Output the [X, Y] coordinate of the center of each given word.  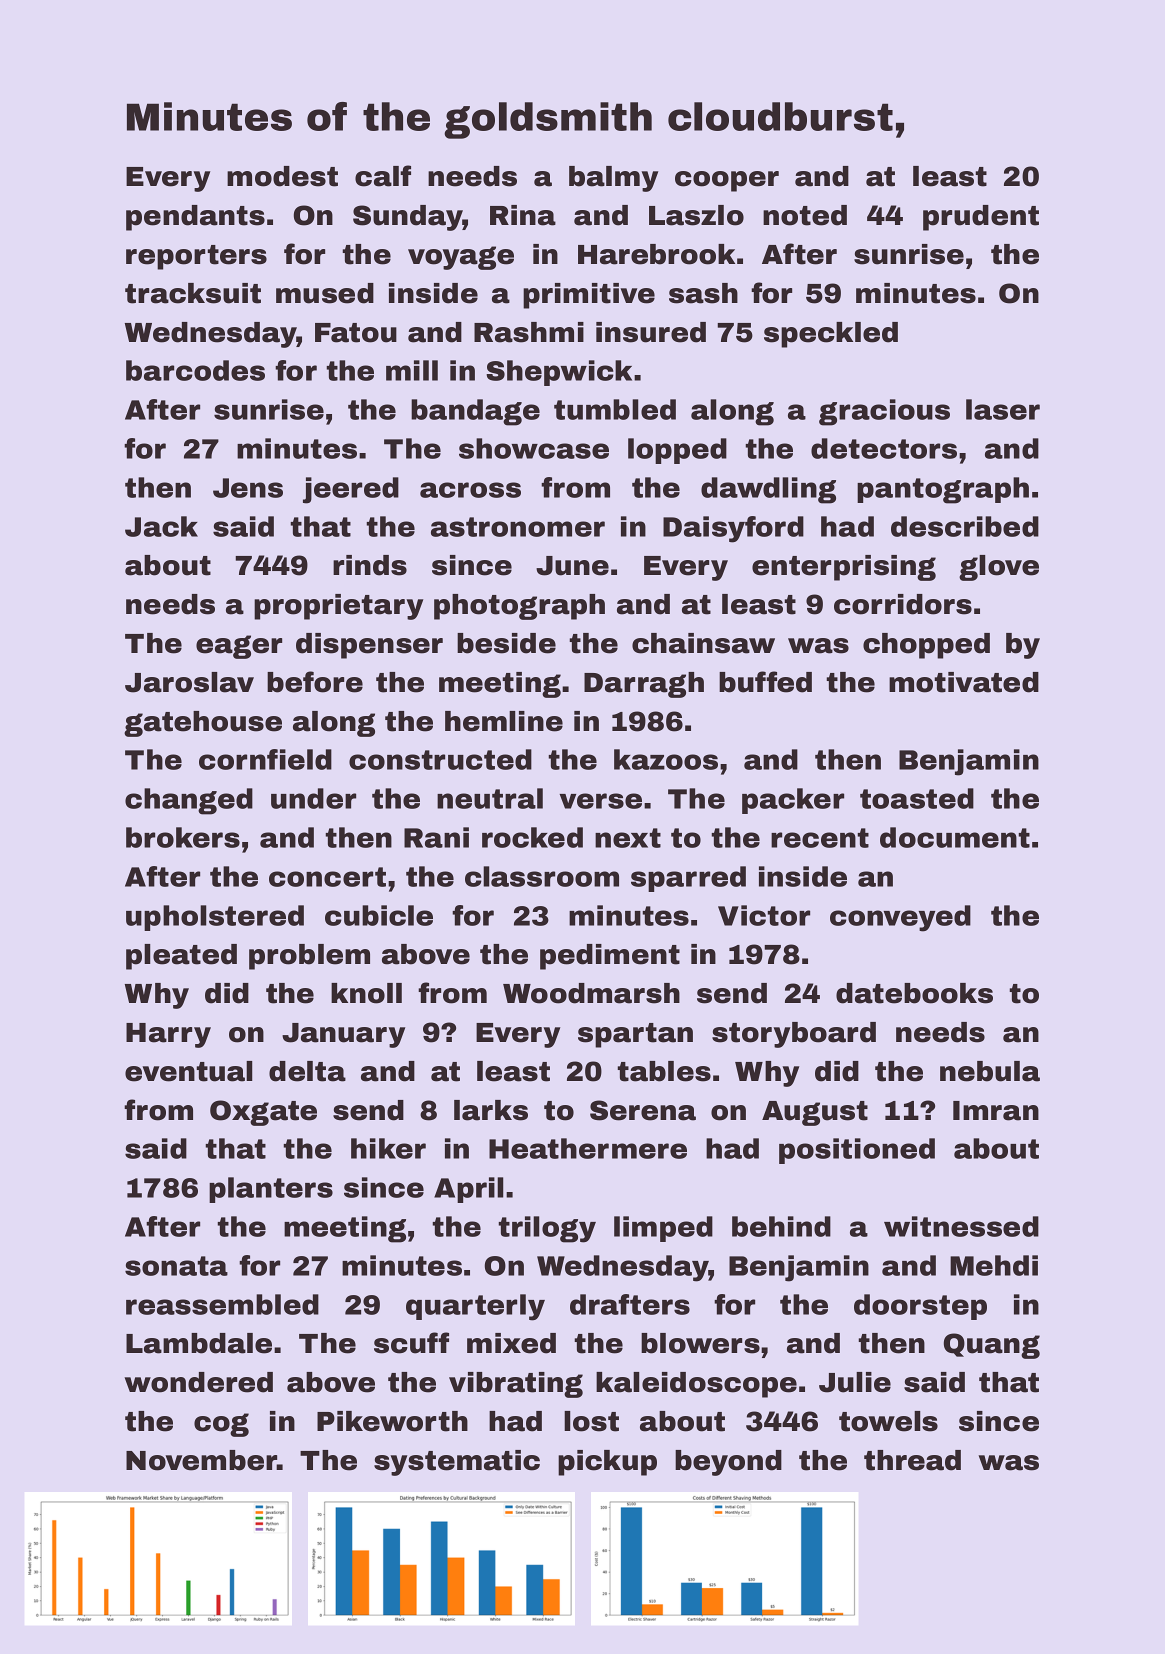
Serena [643, 1110]
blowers [700, 1343]
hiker [388, 1148]
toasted [917, 798]
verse [600, 801]
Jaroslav [189, 682]
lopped [677, 451]
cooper [727, 181]
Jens [248, 488]
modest [282, 176]
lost [591, 1421]
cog [221, 1425]
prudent [981, 218]
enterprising [844, 568]
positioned [857, 1151]
